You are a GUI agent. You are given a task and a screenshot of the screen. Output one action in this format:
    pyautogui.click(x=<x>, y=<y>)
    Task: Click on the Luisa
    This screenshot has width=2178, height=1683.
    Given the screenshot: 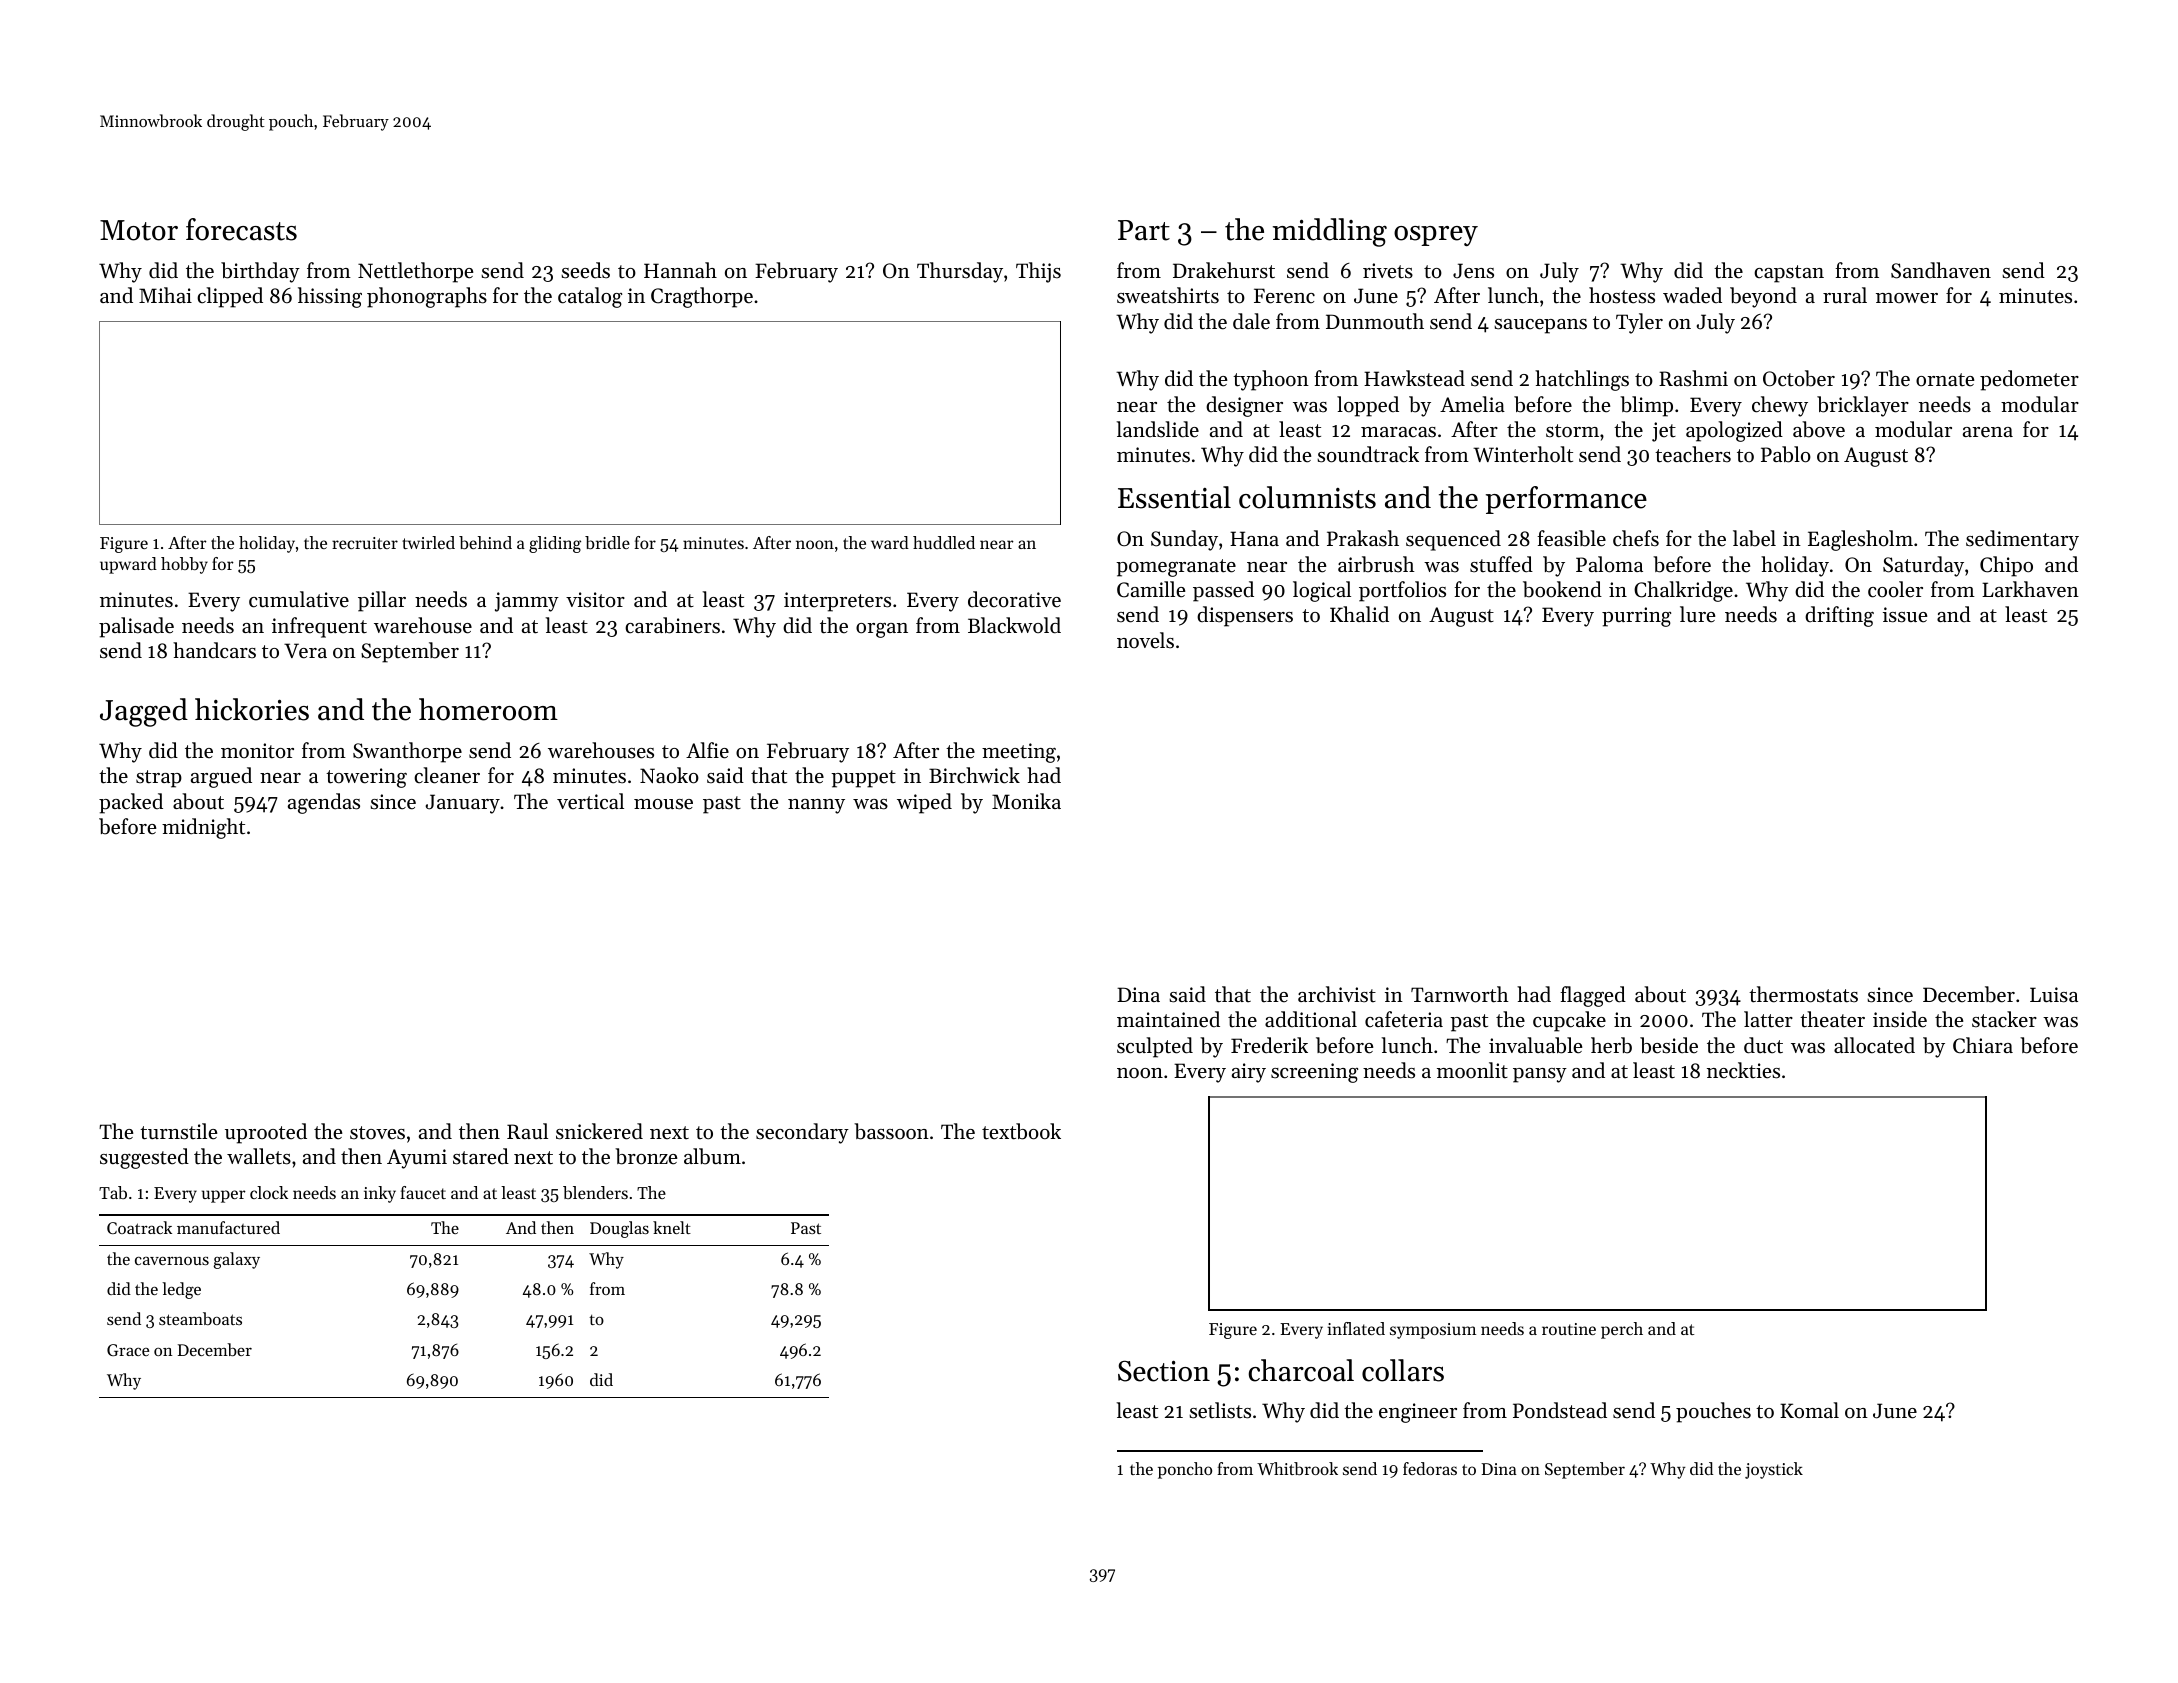 What is the action you would take?
    pyautogui.click(x=2054, y=995)
